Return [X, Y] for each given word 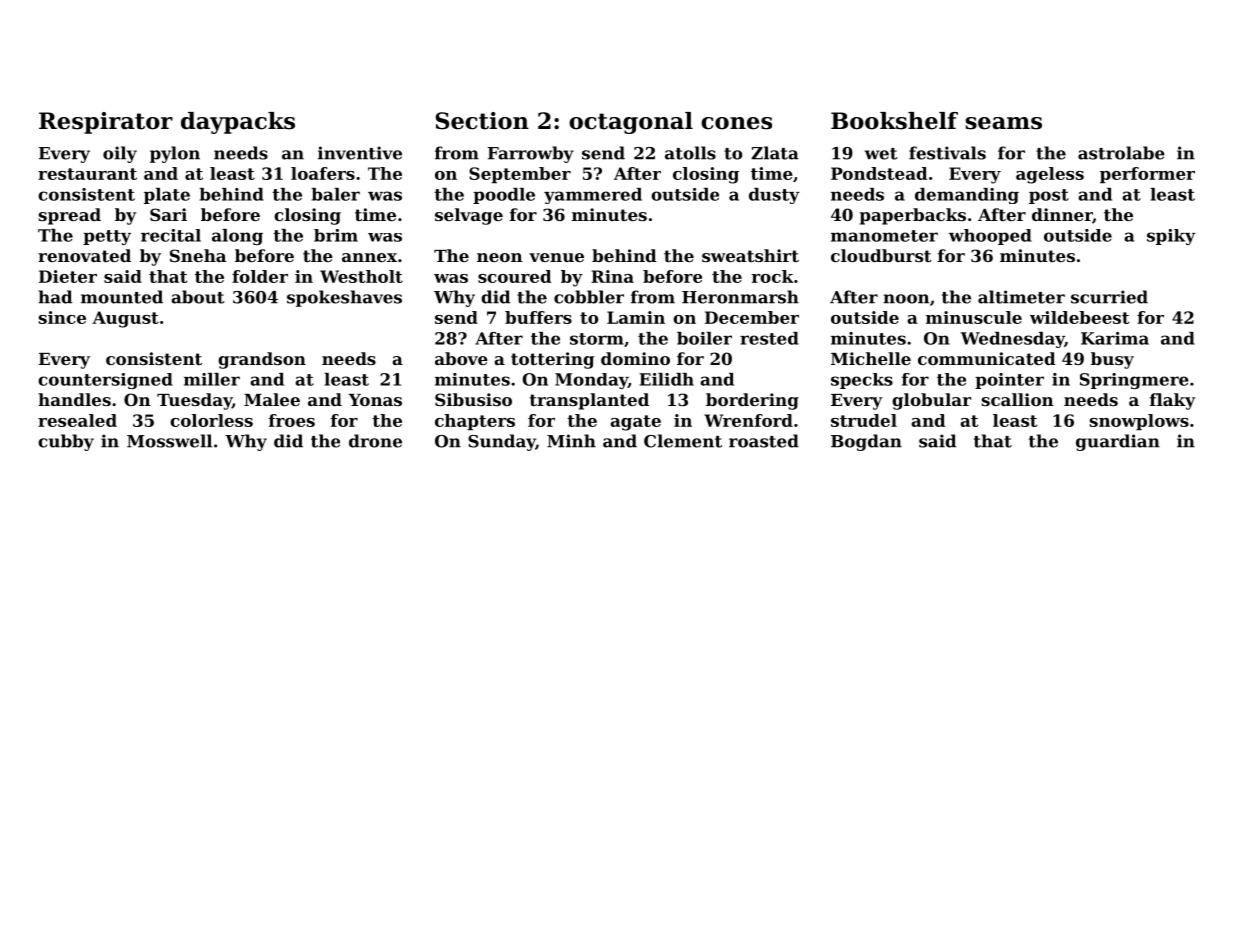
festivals [947, 153]
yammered [593, 196]
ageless [1050, 175]
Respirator [106, 123]
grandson [262, 360]
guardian [1118, 442]
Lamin [636, 317]
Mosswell [169, 441]
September [520, 175]
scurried [1109, 297]
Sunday [502, 442]
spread [70, 216]
